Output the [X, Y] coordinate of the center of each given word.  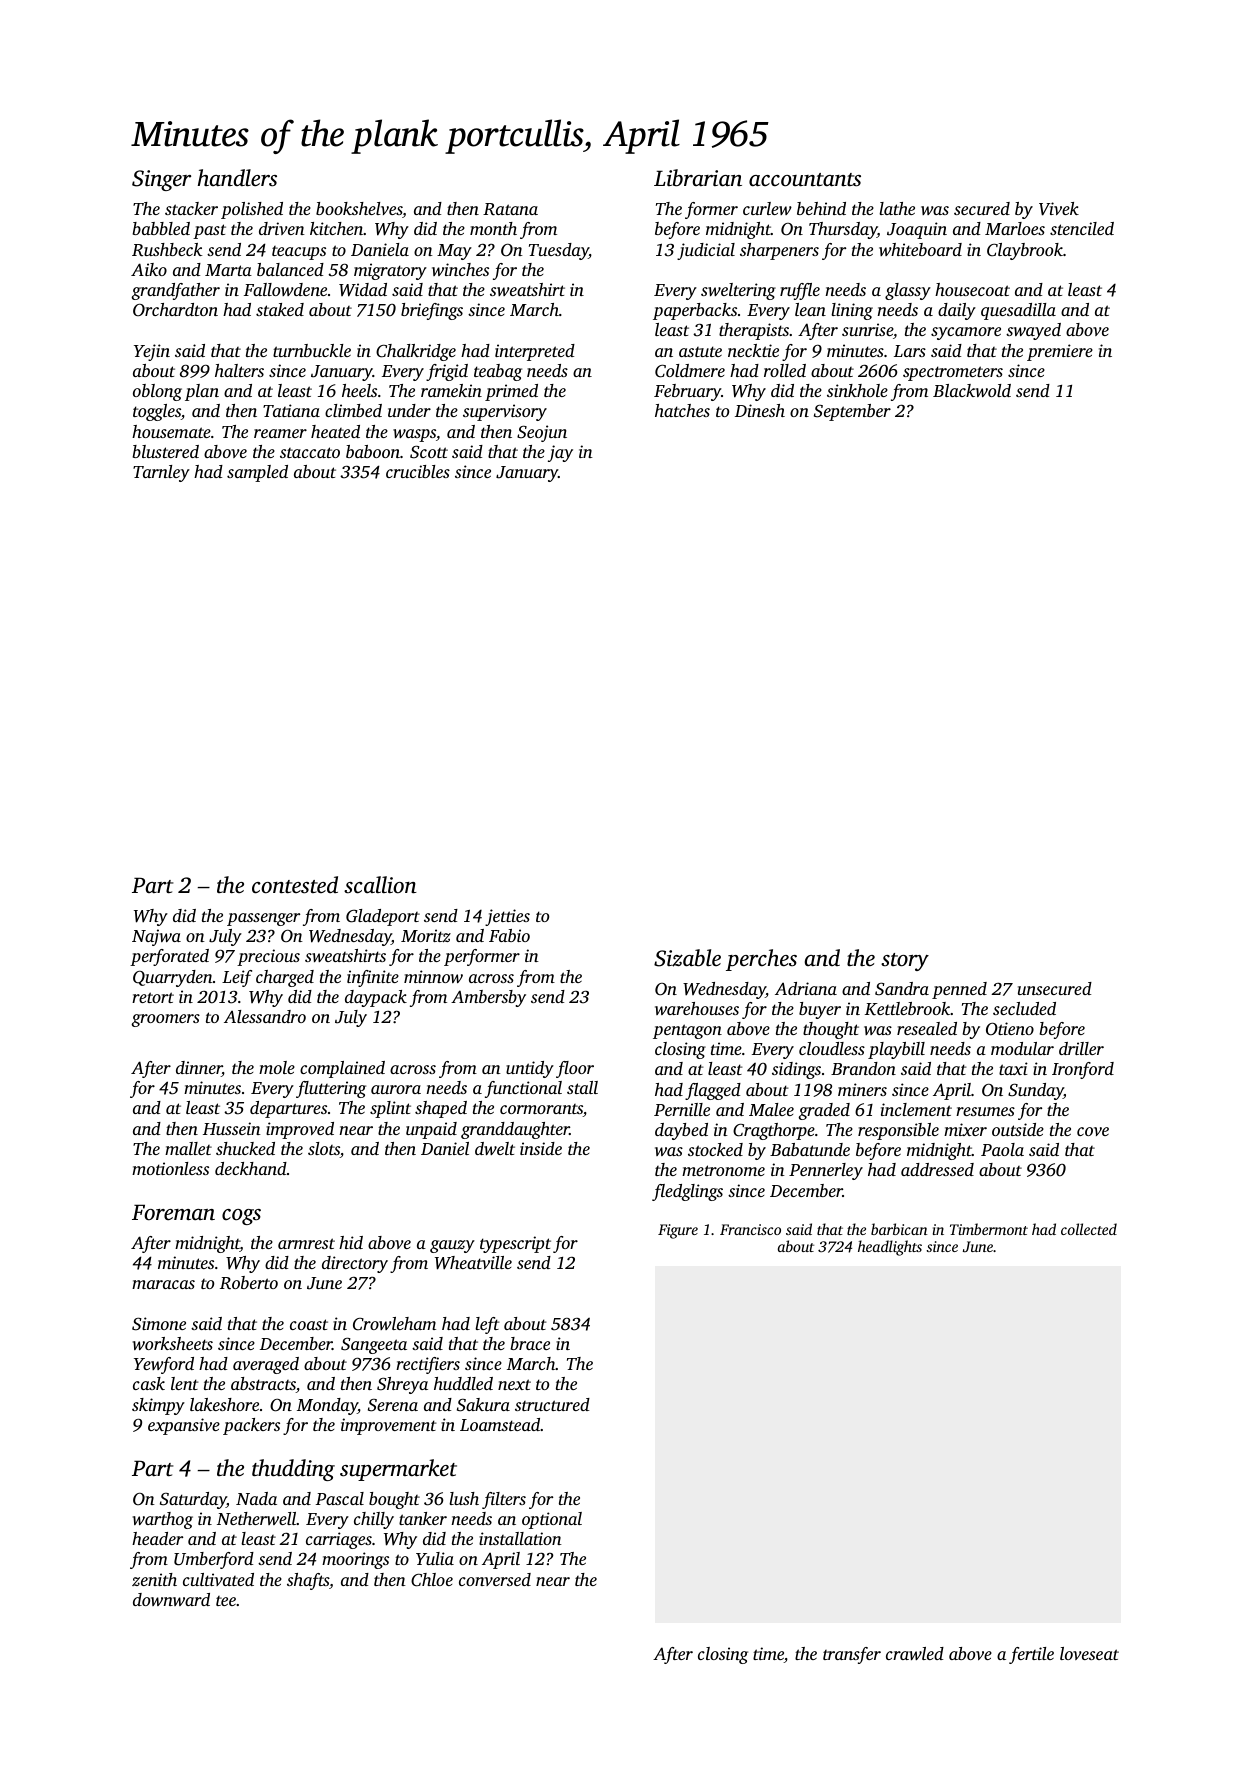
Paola [1002, 1149]
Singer [161, 180]
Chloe [432, 1580]
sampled [257, 473]
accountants [805, 180]
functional [523, 1089]
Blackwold [972, 390]
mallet [188, 1148]
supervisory [505, 412]
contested [295, 885]
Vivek [1059, 209]
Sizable [687, 958]
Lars [910, 351]
